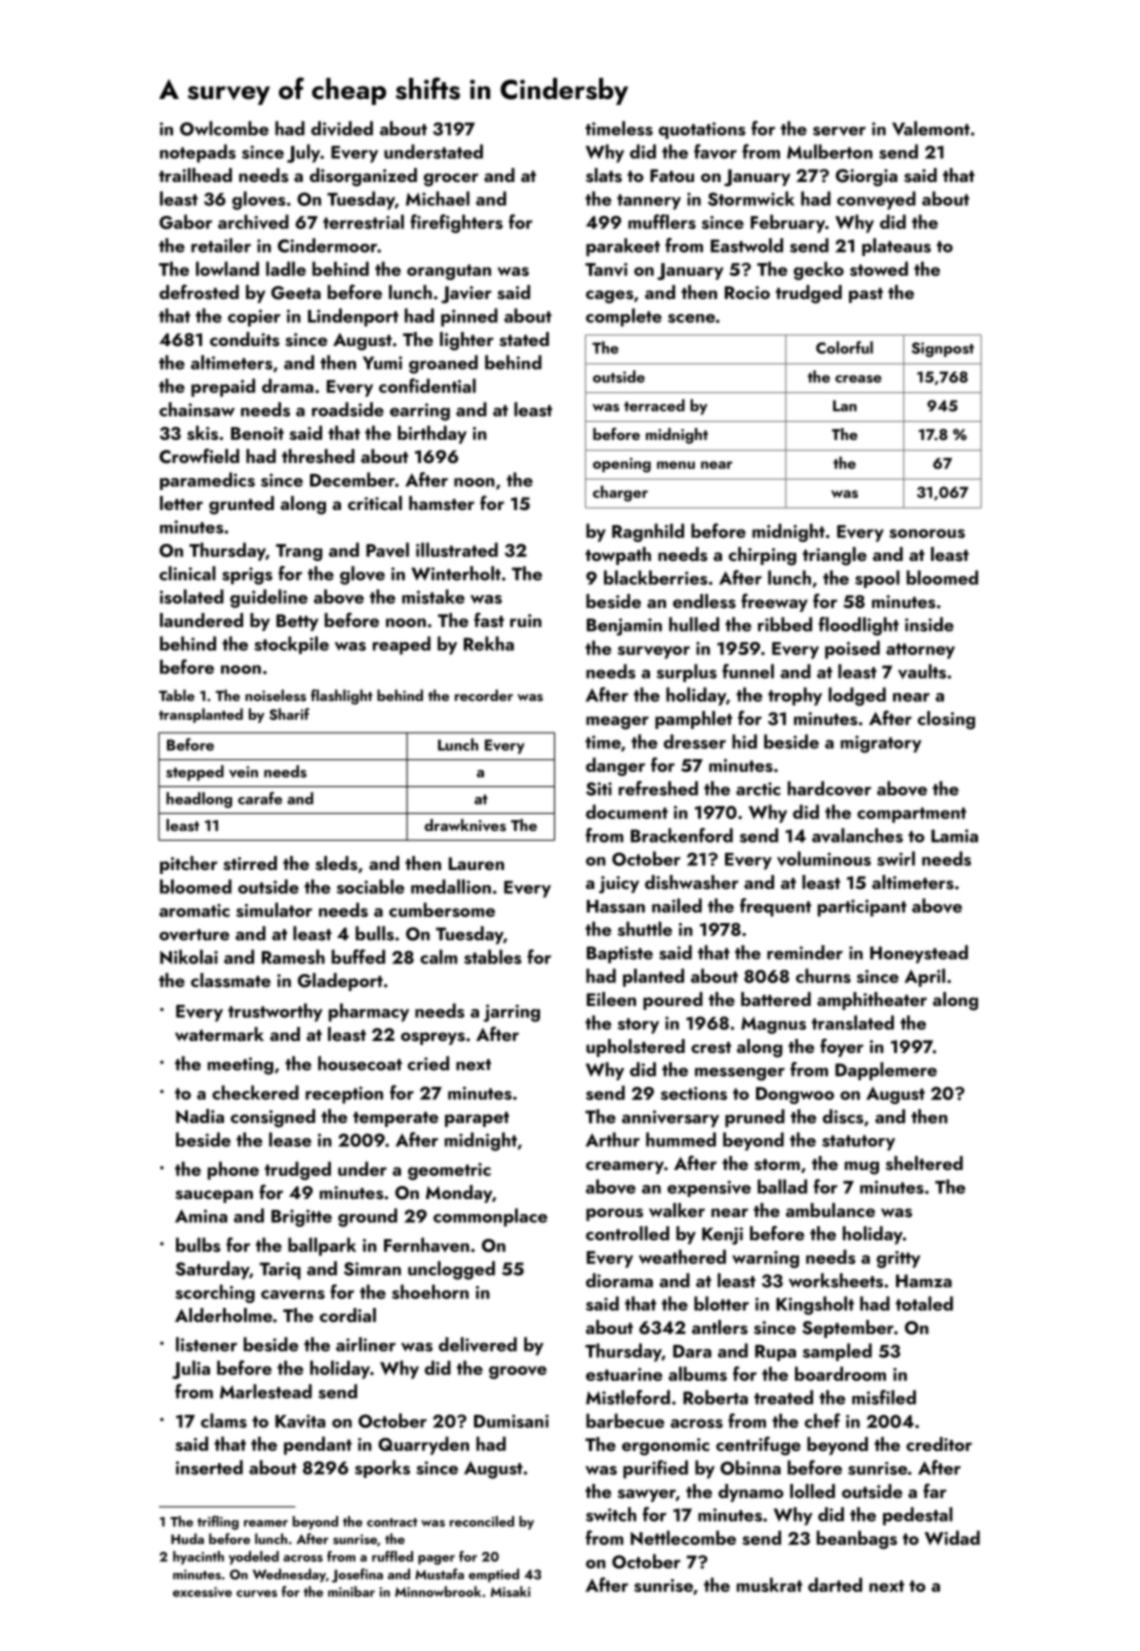  Describe the element at coordinates (919, 954) in the screenshot. I see `Honeystead` at that location.
